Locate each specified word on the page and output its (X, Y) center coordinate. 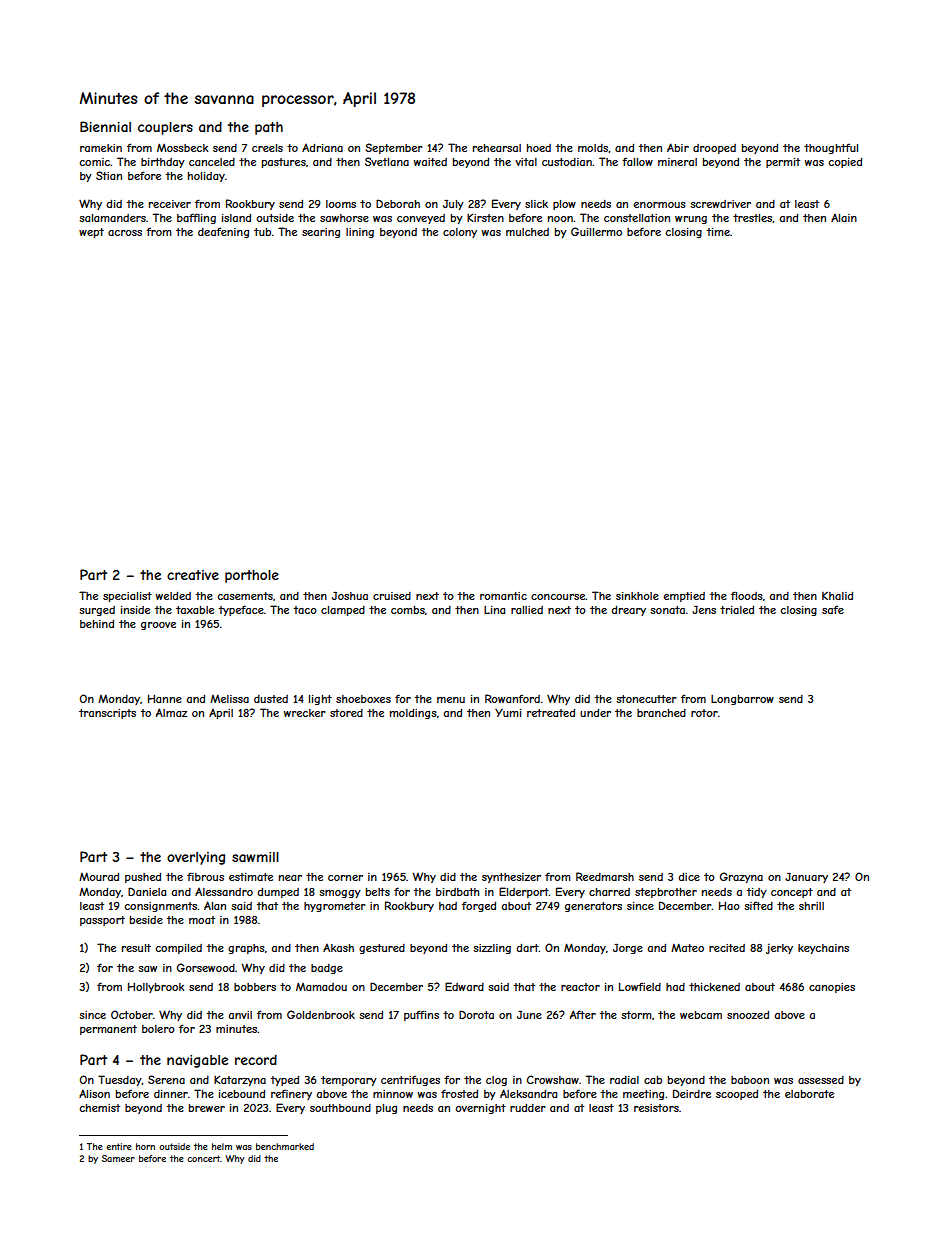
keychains (823, 949)
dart (527, 948)
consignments (160, 907)
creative (193, 575)
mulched (527, 232)
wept (91, 233)
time (718, 232)
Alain (844, 217)
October (132, 1014)
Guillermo (596, 231)
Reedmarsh (605, 876)
